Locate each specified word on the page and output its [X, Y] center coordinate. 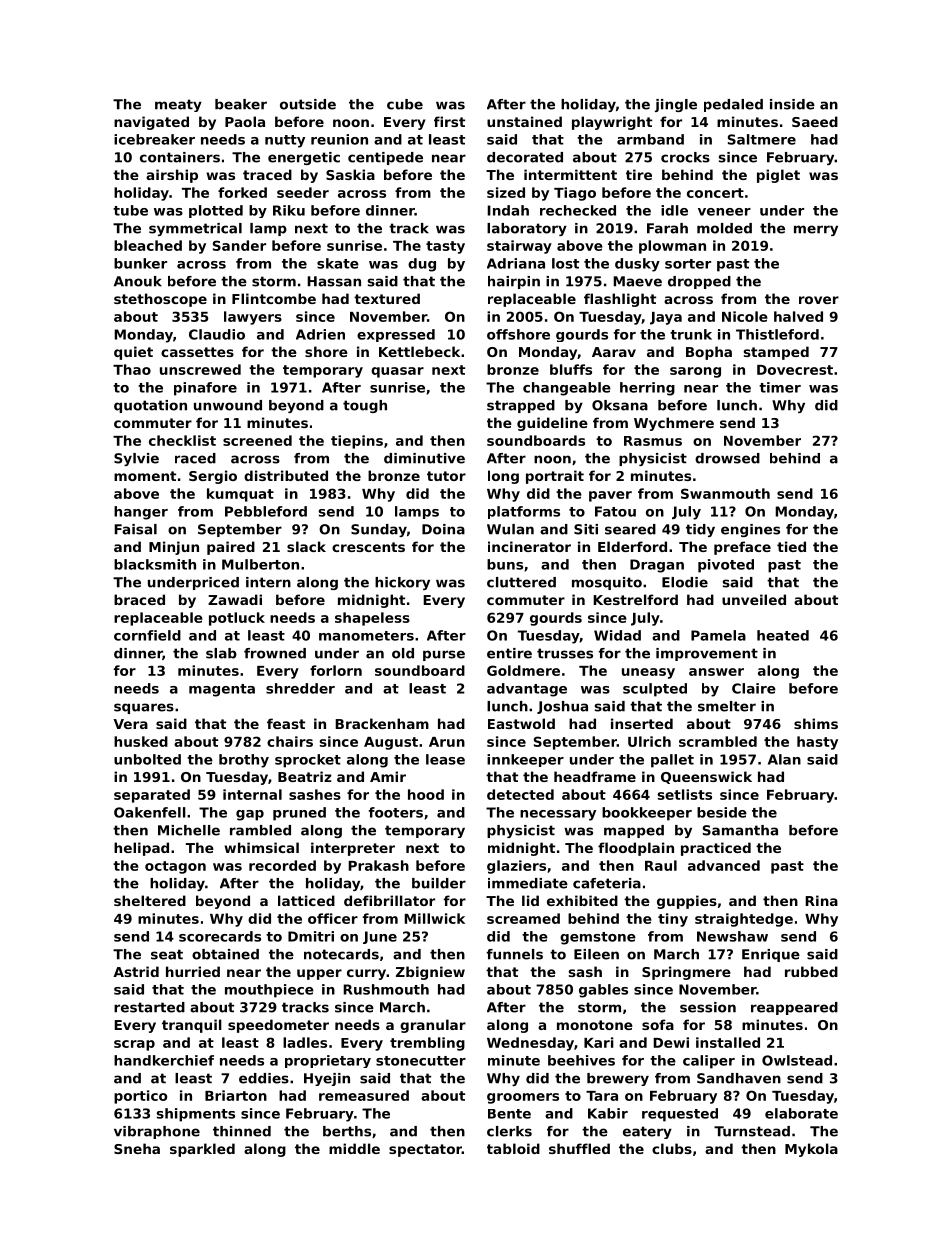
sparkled [202, 1150]
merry [816, 230]
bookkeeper [647, 814]
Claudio [217, 334]
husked [141, 741]
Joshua [562, 707]
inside [792, 104]
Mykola [811, 1150]
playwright [612, 123]
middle [354, 1148]
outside [308, 104]
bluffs [571, 369]
